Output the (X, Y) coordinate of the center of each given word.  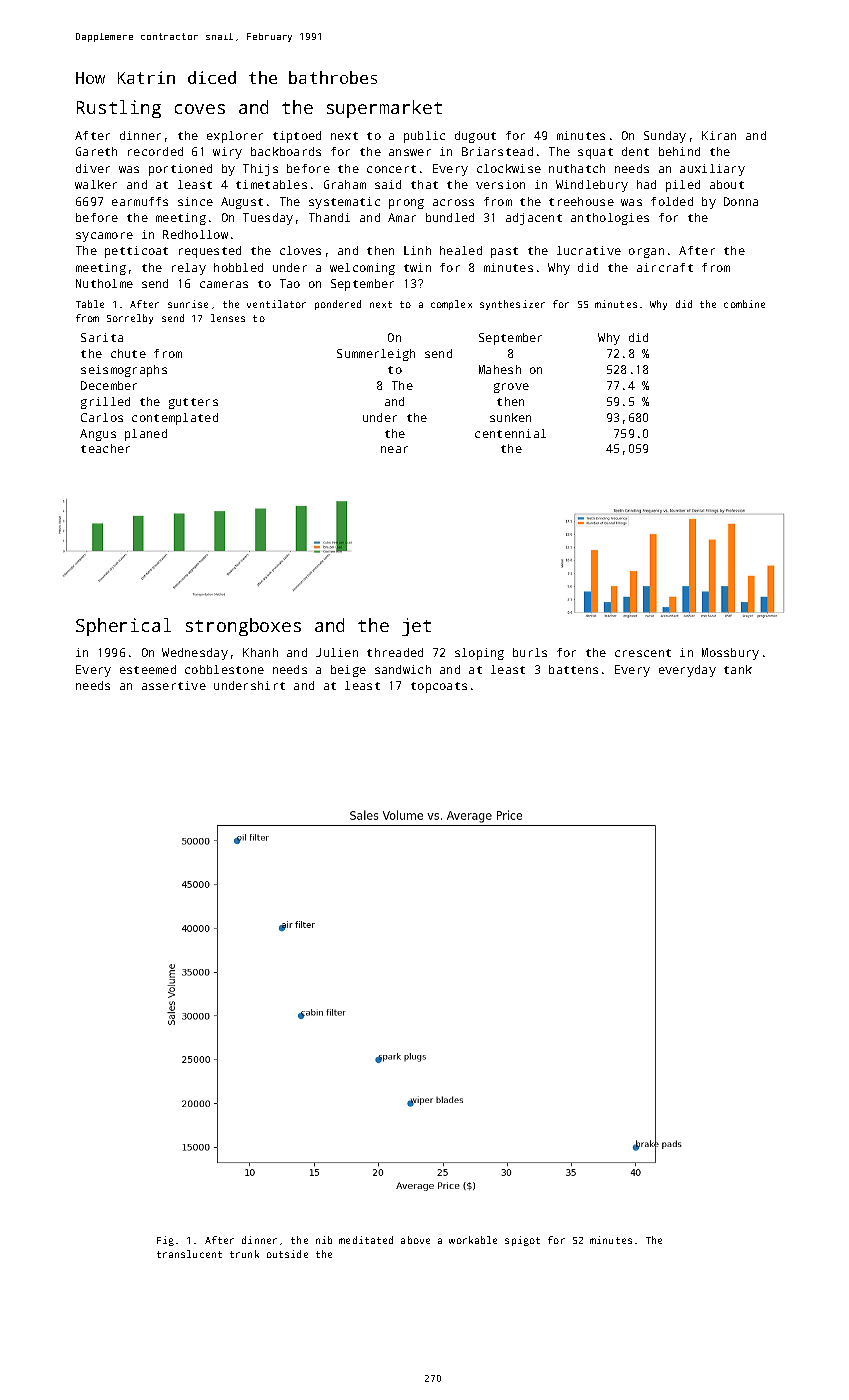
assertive (174, 685)
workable (473, 1240)
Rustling (119, 109)
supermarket (384, 109)
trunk (244, 1254)
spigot (522, 1241)
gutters (193, 403)
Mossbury (730, 654)
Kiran (719, 135)
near (394, 449)
